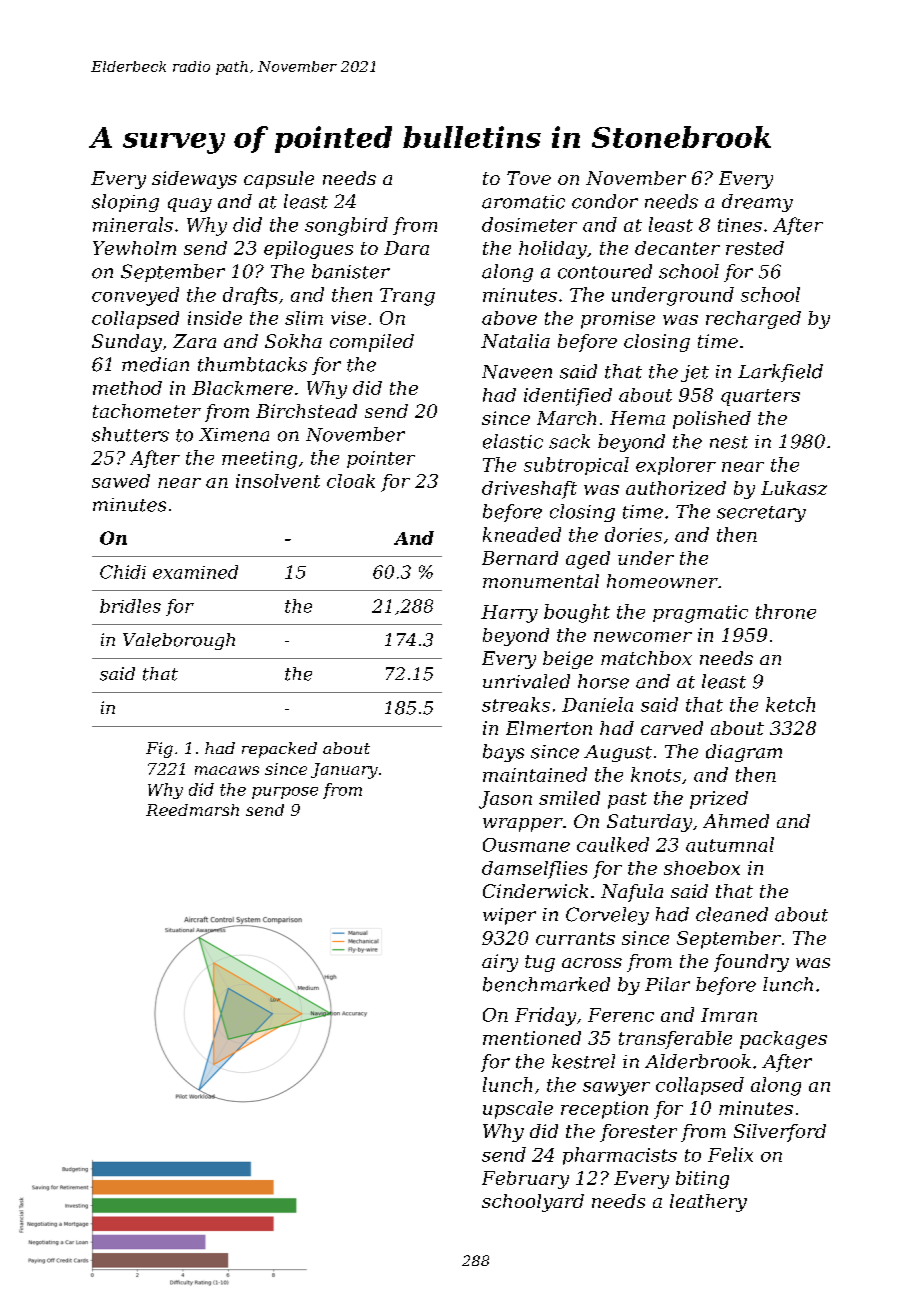 The width and height of the document is (924, 1308). Describe the element at coordinates (130, 434) in the document. I see `shutters` at that location.
